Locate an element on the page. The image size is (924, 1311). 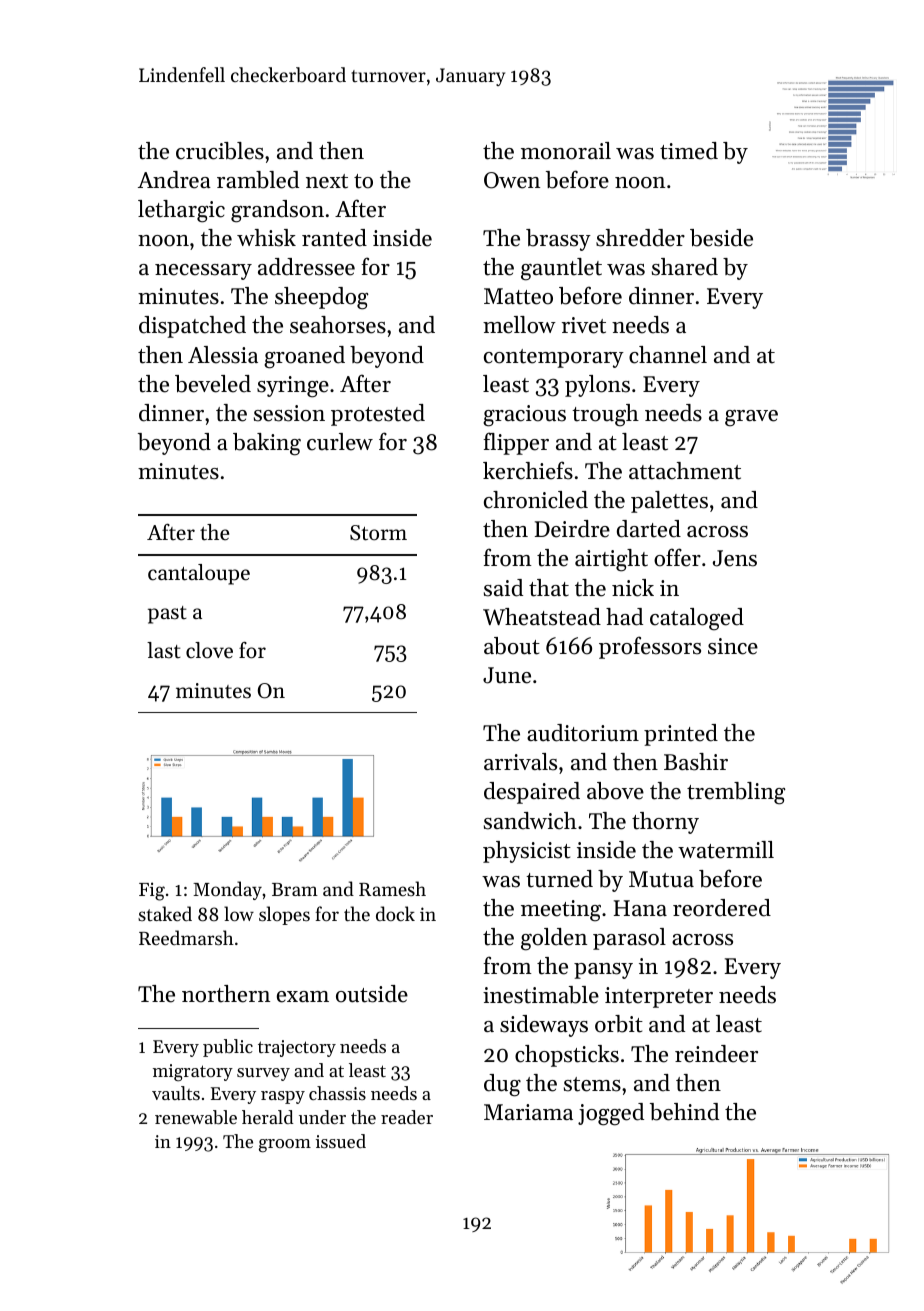
staked is located at coordinates (165, 913).
